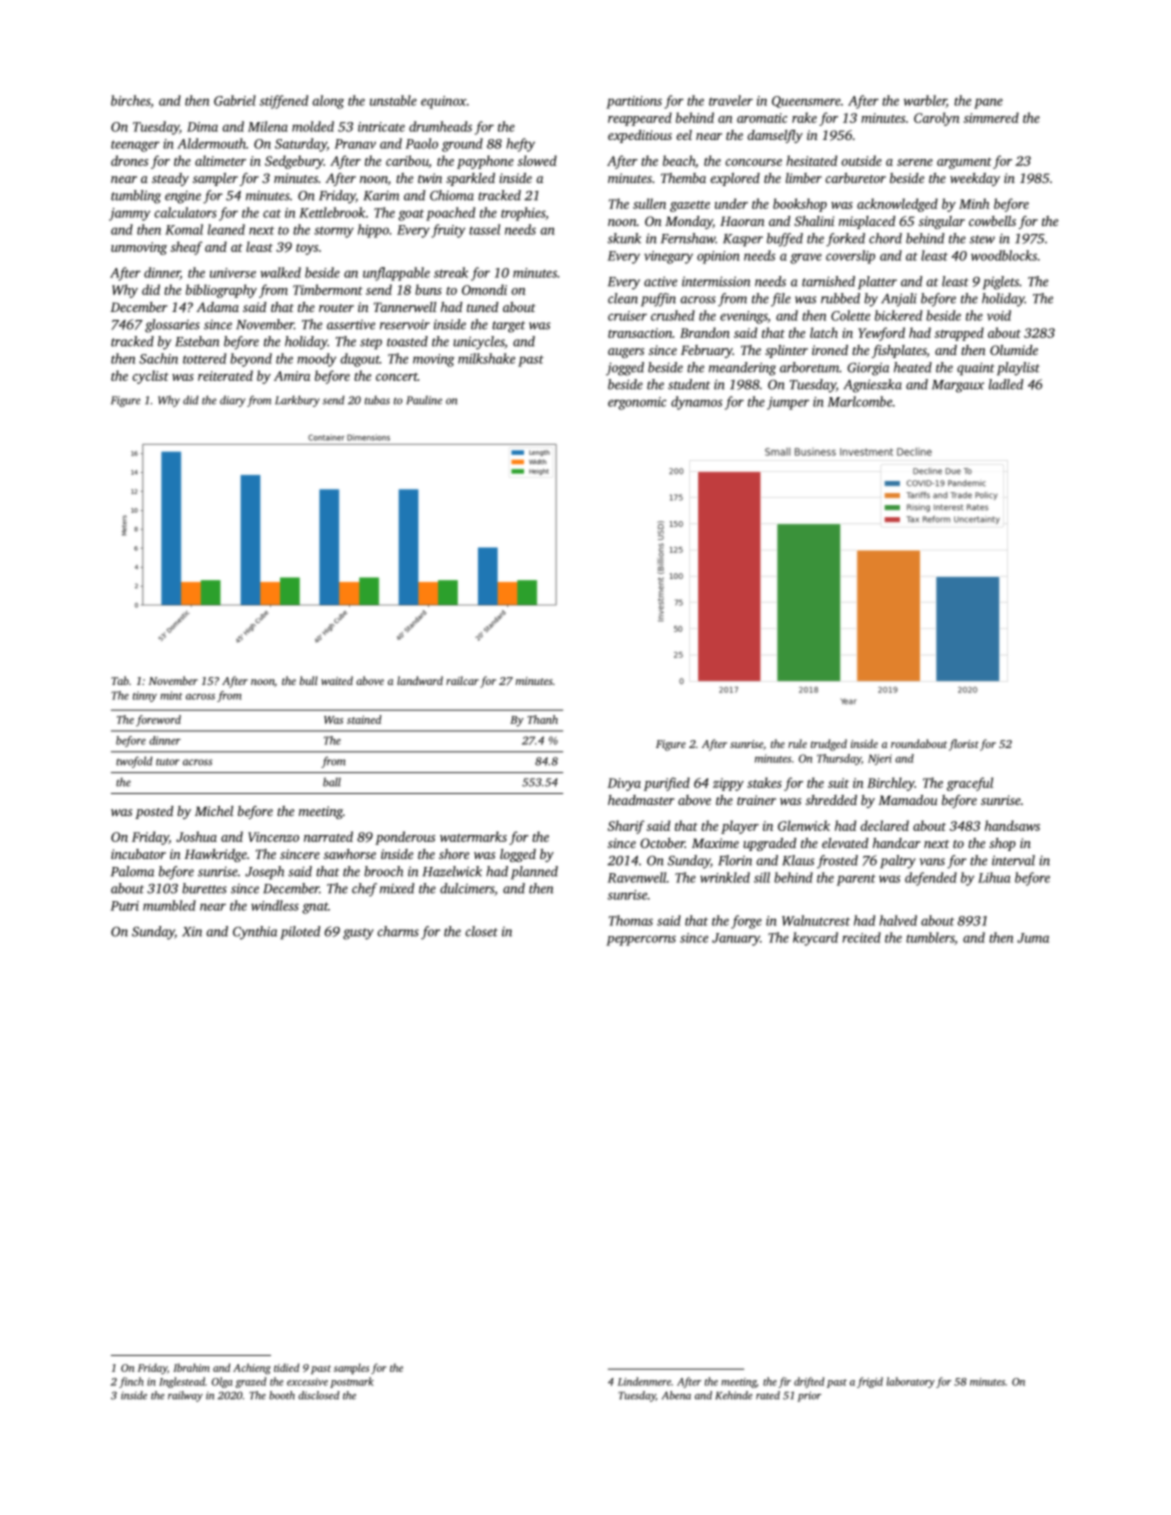 The width and height of the page is (1171, 1515). What do you see at coordinates (336, 308) in the page?
I see `router` at bounding box center [336, 308].
